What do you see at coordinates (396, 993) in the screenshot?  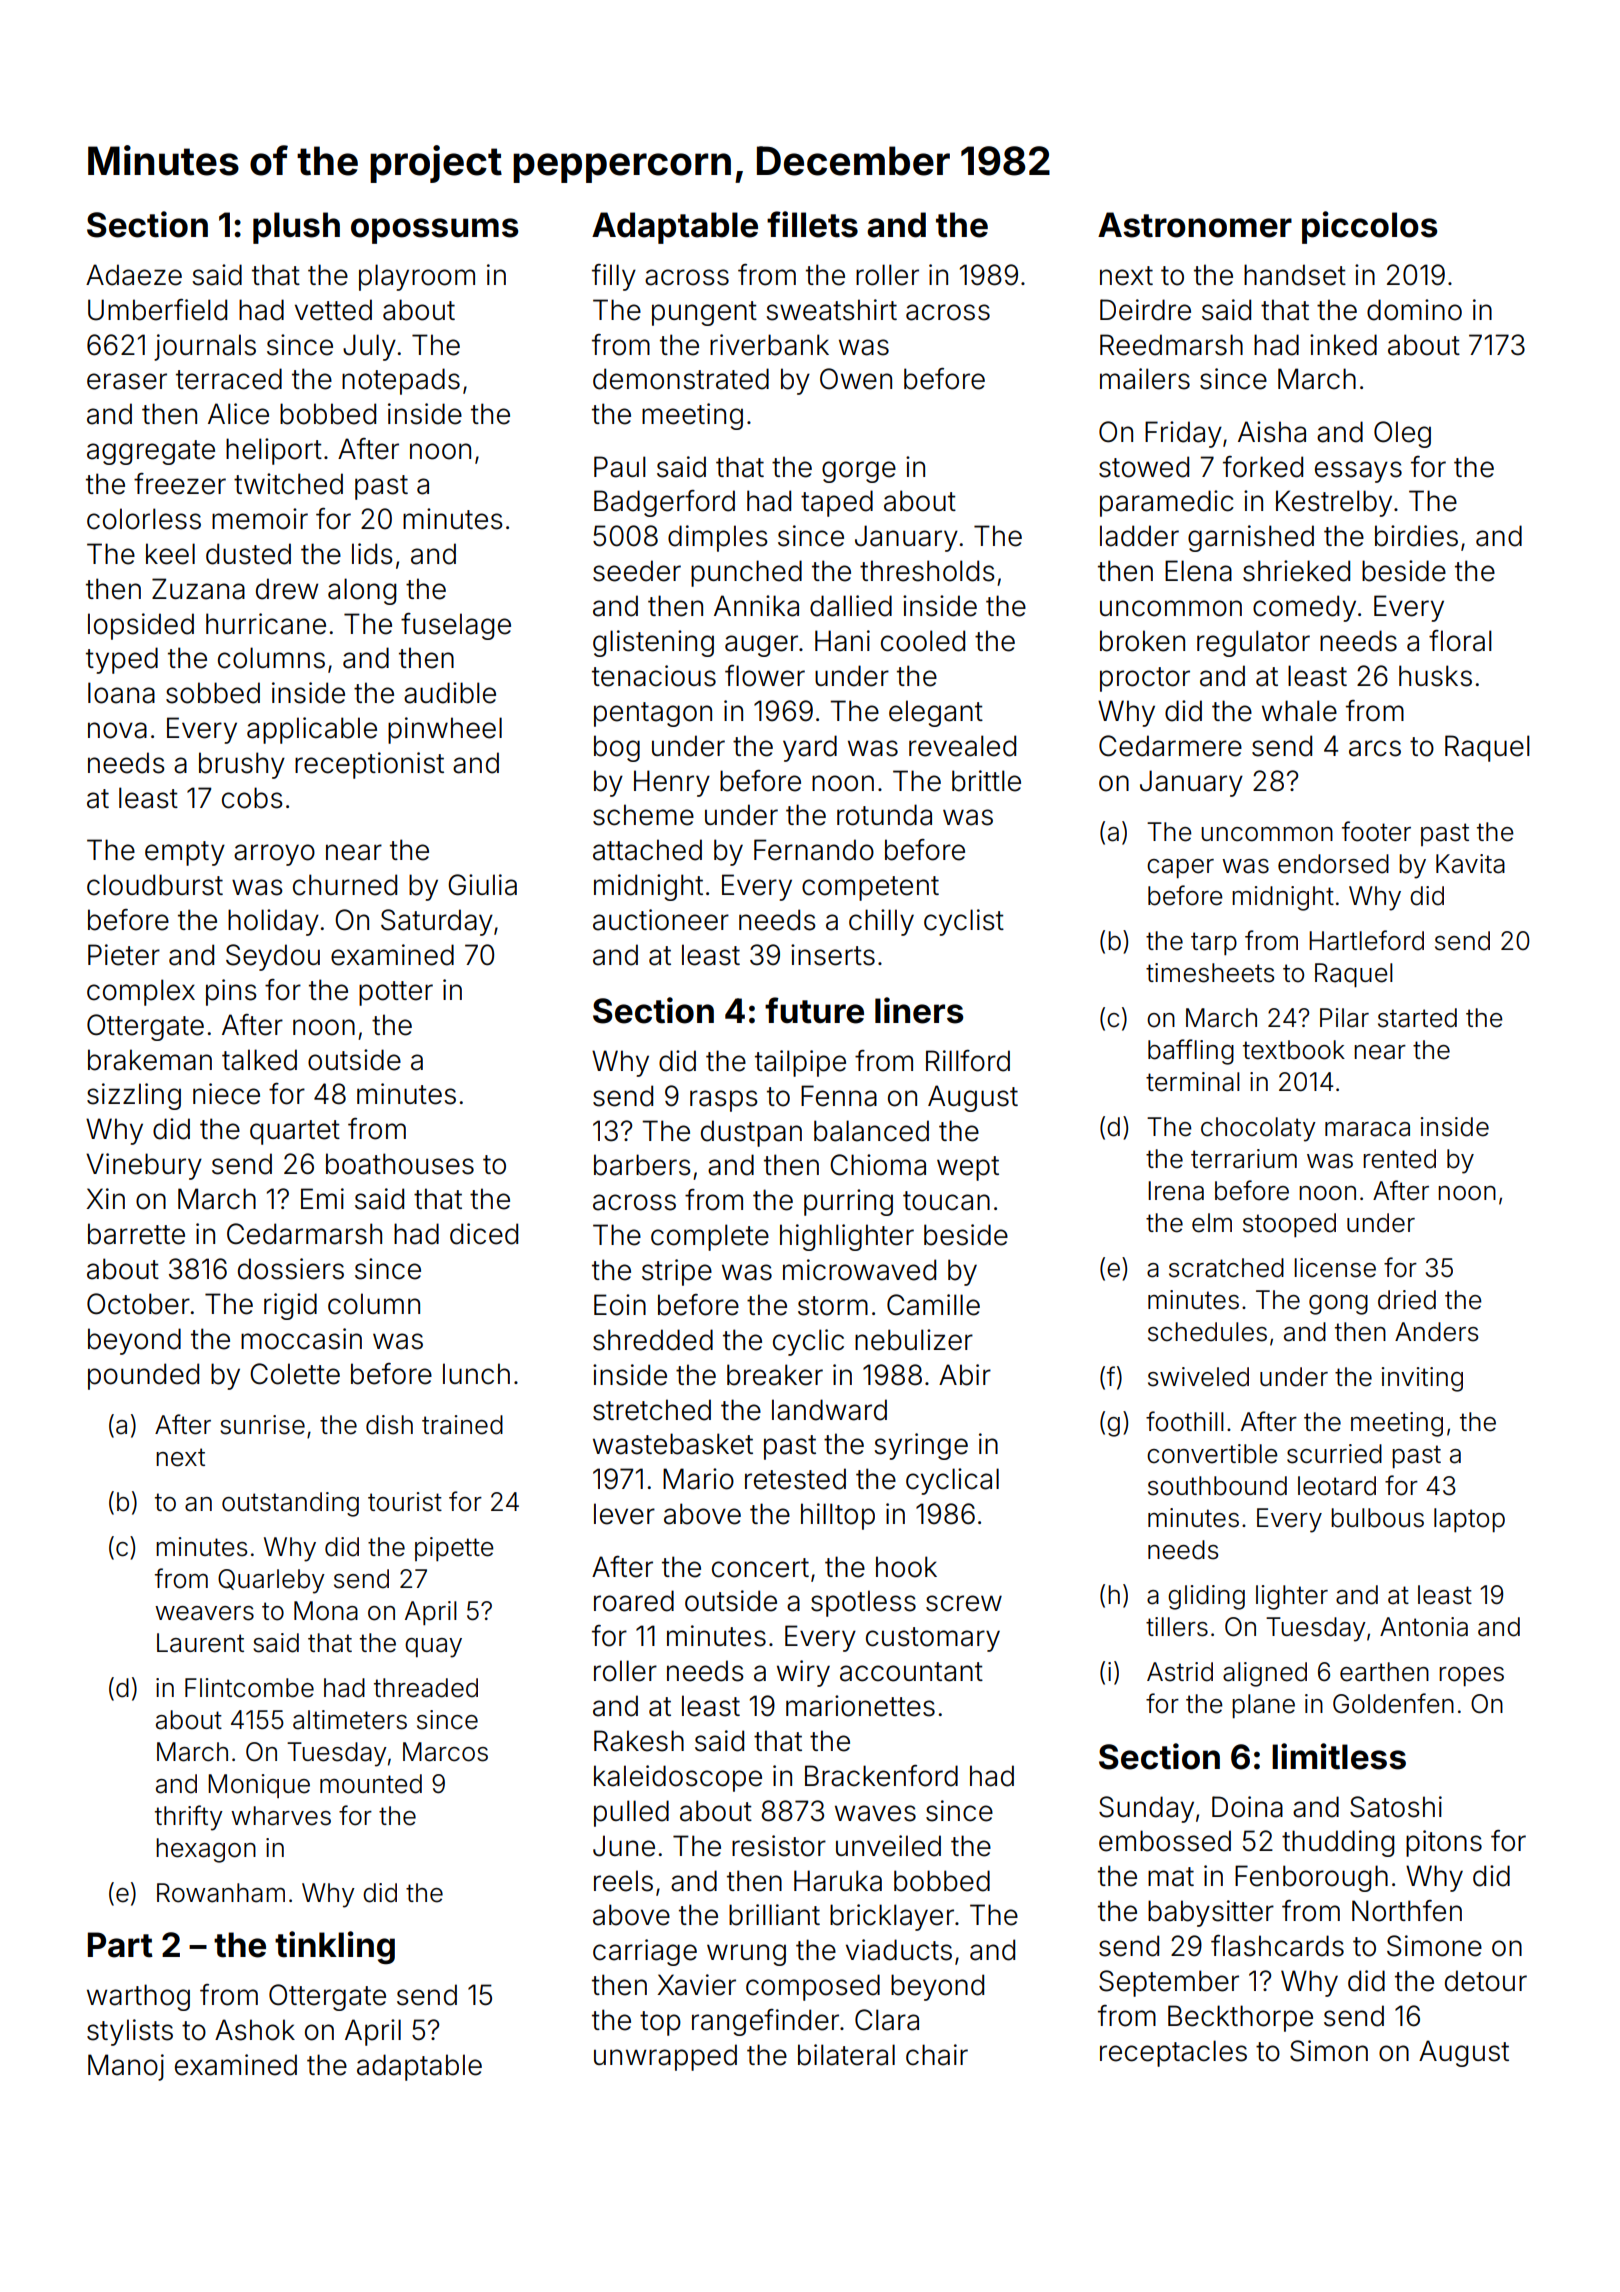 I see `potter` at bounding box center [396, 993].
